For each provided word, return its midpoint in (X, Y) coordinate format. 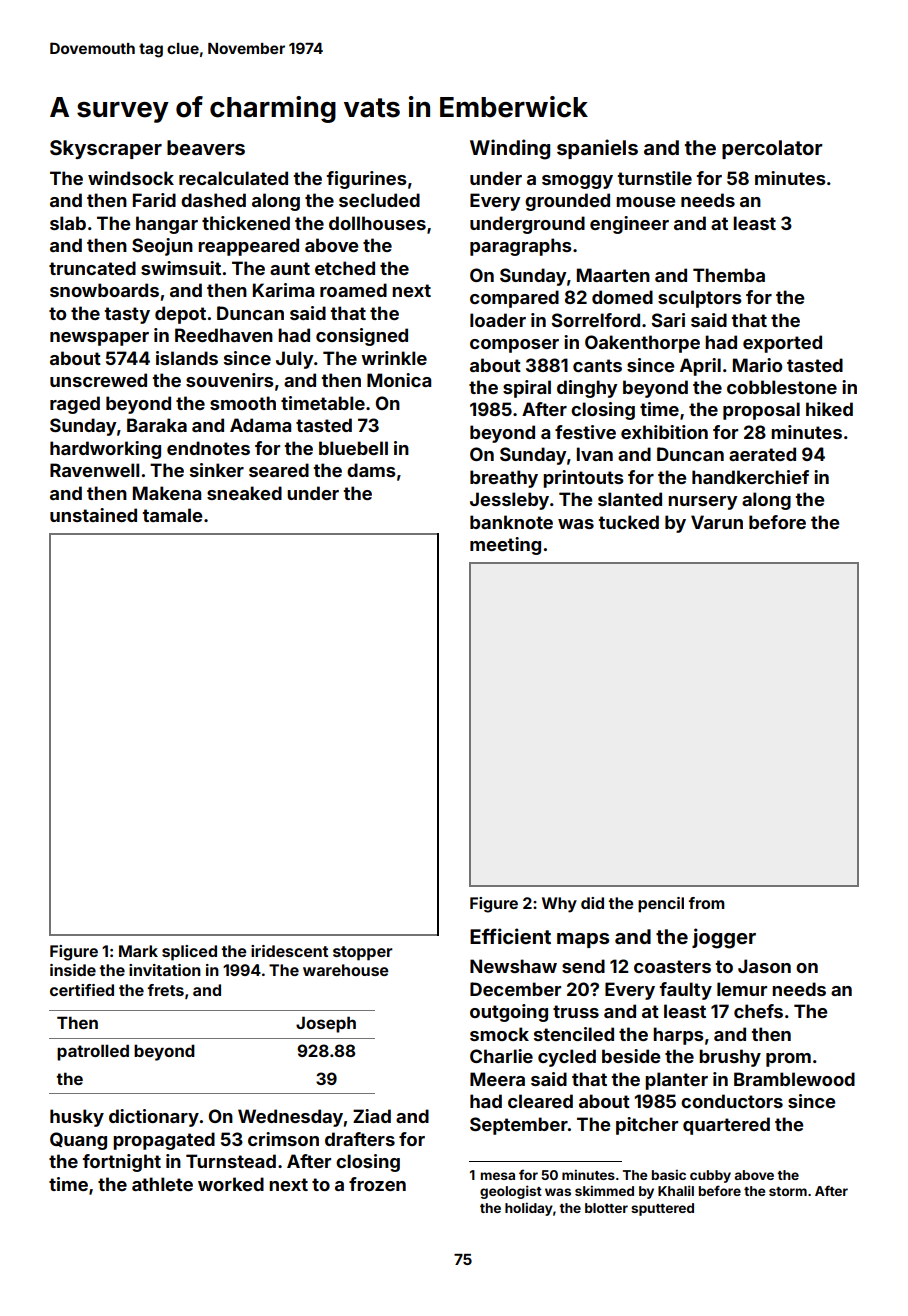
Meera (497, 1079)
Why (559, 905)
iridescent (289, 951)
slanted (630, 499)
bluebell (353, 448)
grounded (567, 202)
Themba (729, 275)
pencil (661, 905)
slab (68, 223)
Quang (78, 1141)
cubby (710, 1176)
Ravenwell (94, 470)
